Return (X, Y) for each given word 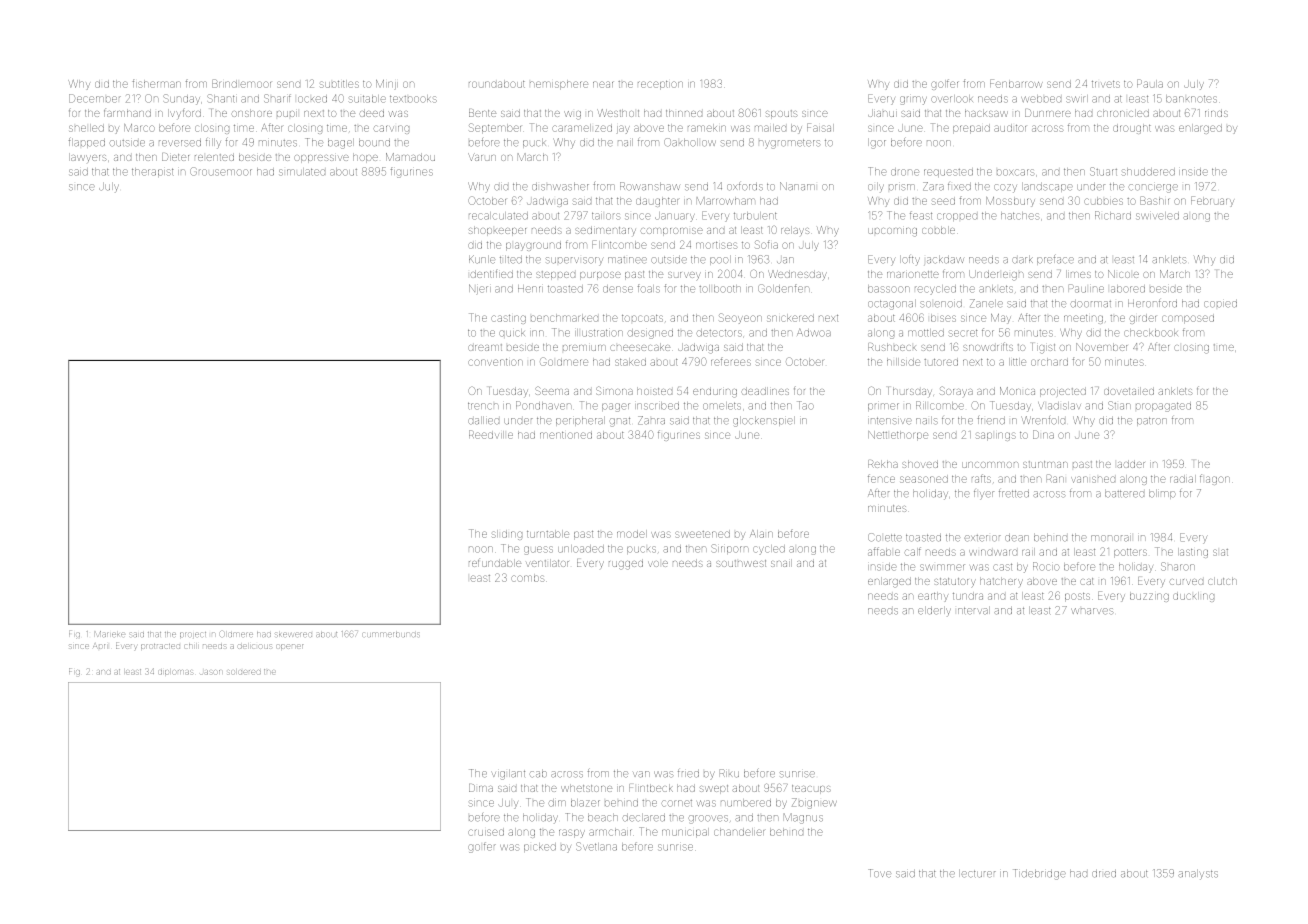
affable (884, 551)
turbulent (755, 216)
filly (213, 144)
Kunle (482, 259)
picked (540, 847)
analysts (1198, 875)
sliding (507, 535)
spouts (782, 114)
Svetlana (596, 846)
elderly (934, 612)
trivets (1106, 84)
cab (538, 774)
